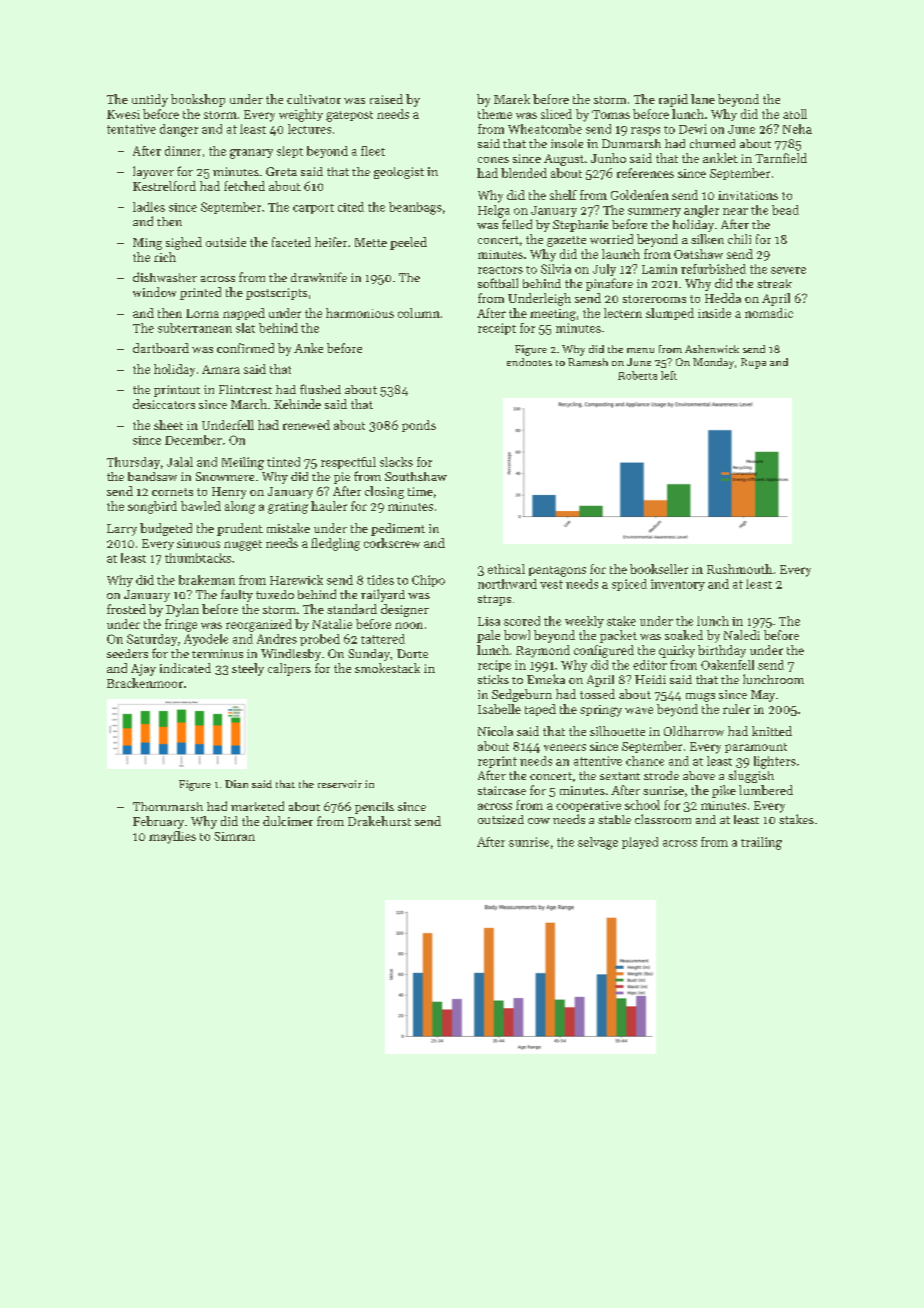 This image has width=924, height=1308. What do you see at coordinates (172, 837) in the image?
I see `mayflies` at bounding box center [172, 837].
